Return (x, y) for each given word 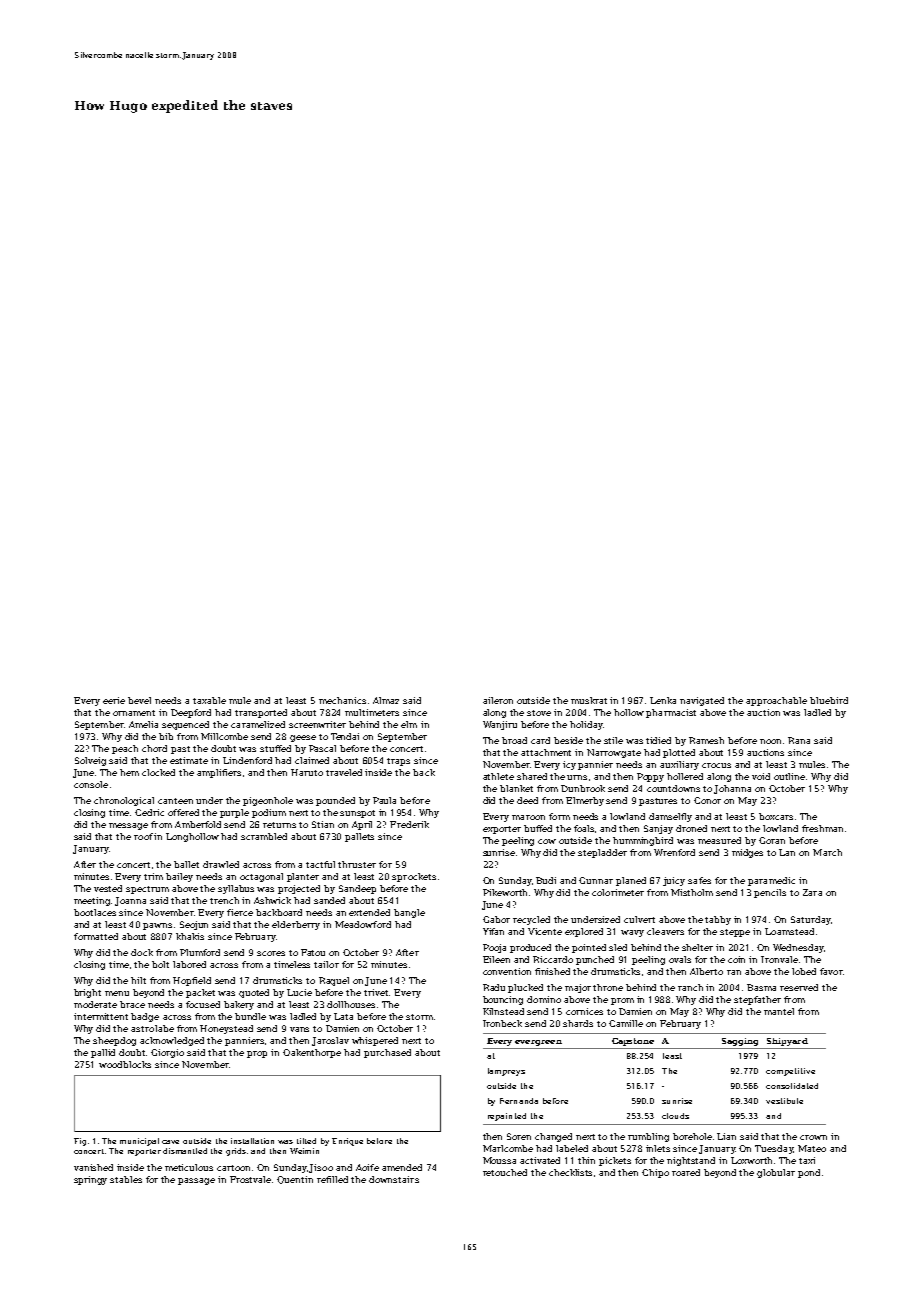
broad (514, 740)
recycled (531, 920)
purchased (387, 1053)
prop (257, 1054)
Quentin (295, 1180)
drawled (221, 864)
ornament (134, 713)
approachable (776, 701)
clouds (675, 1116)
